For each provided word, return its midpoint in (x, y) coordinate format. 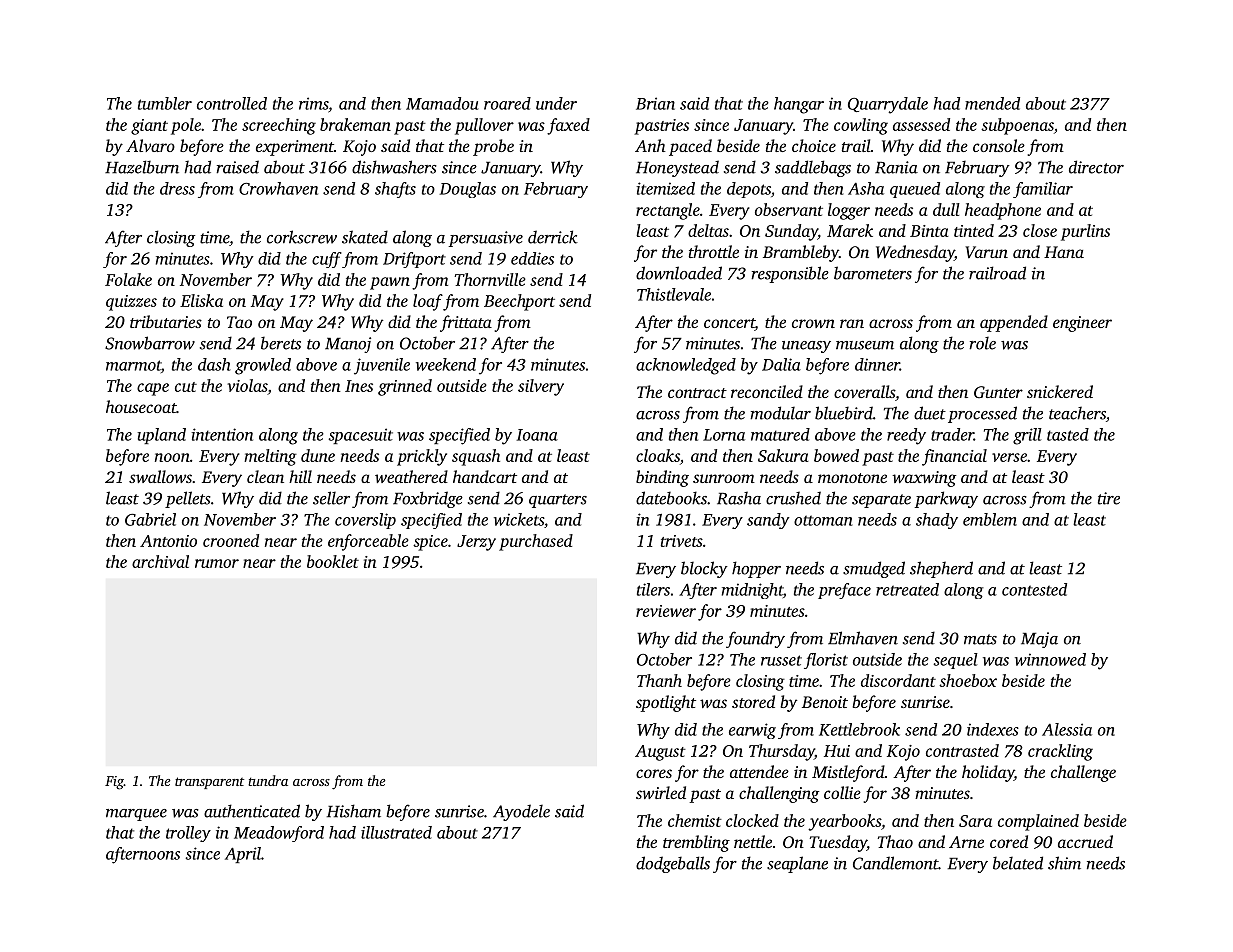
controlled (232, 103)
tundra (268, 780)
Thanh (659, 680)
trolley (188, 834)
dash (214, 364)
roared (507, 103)
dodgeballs (673, 864)
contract (697, 393)
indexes (993, 729)
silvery (541, 387)
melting (270, 457)
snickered (1060, 391)
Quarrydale (888, 105)
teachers (1077, 413)
